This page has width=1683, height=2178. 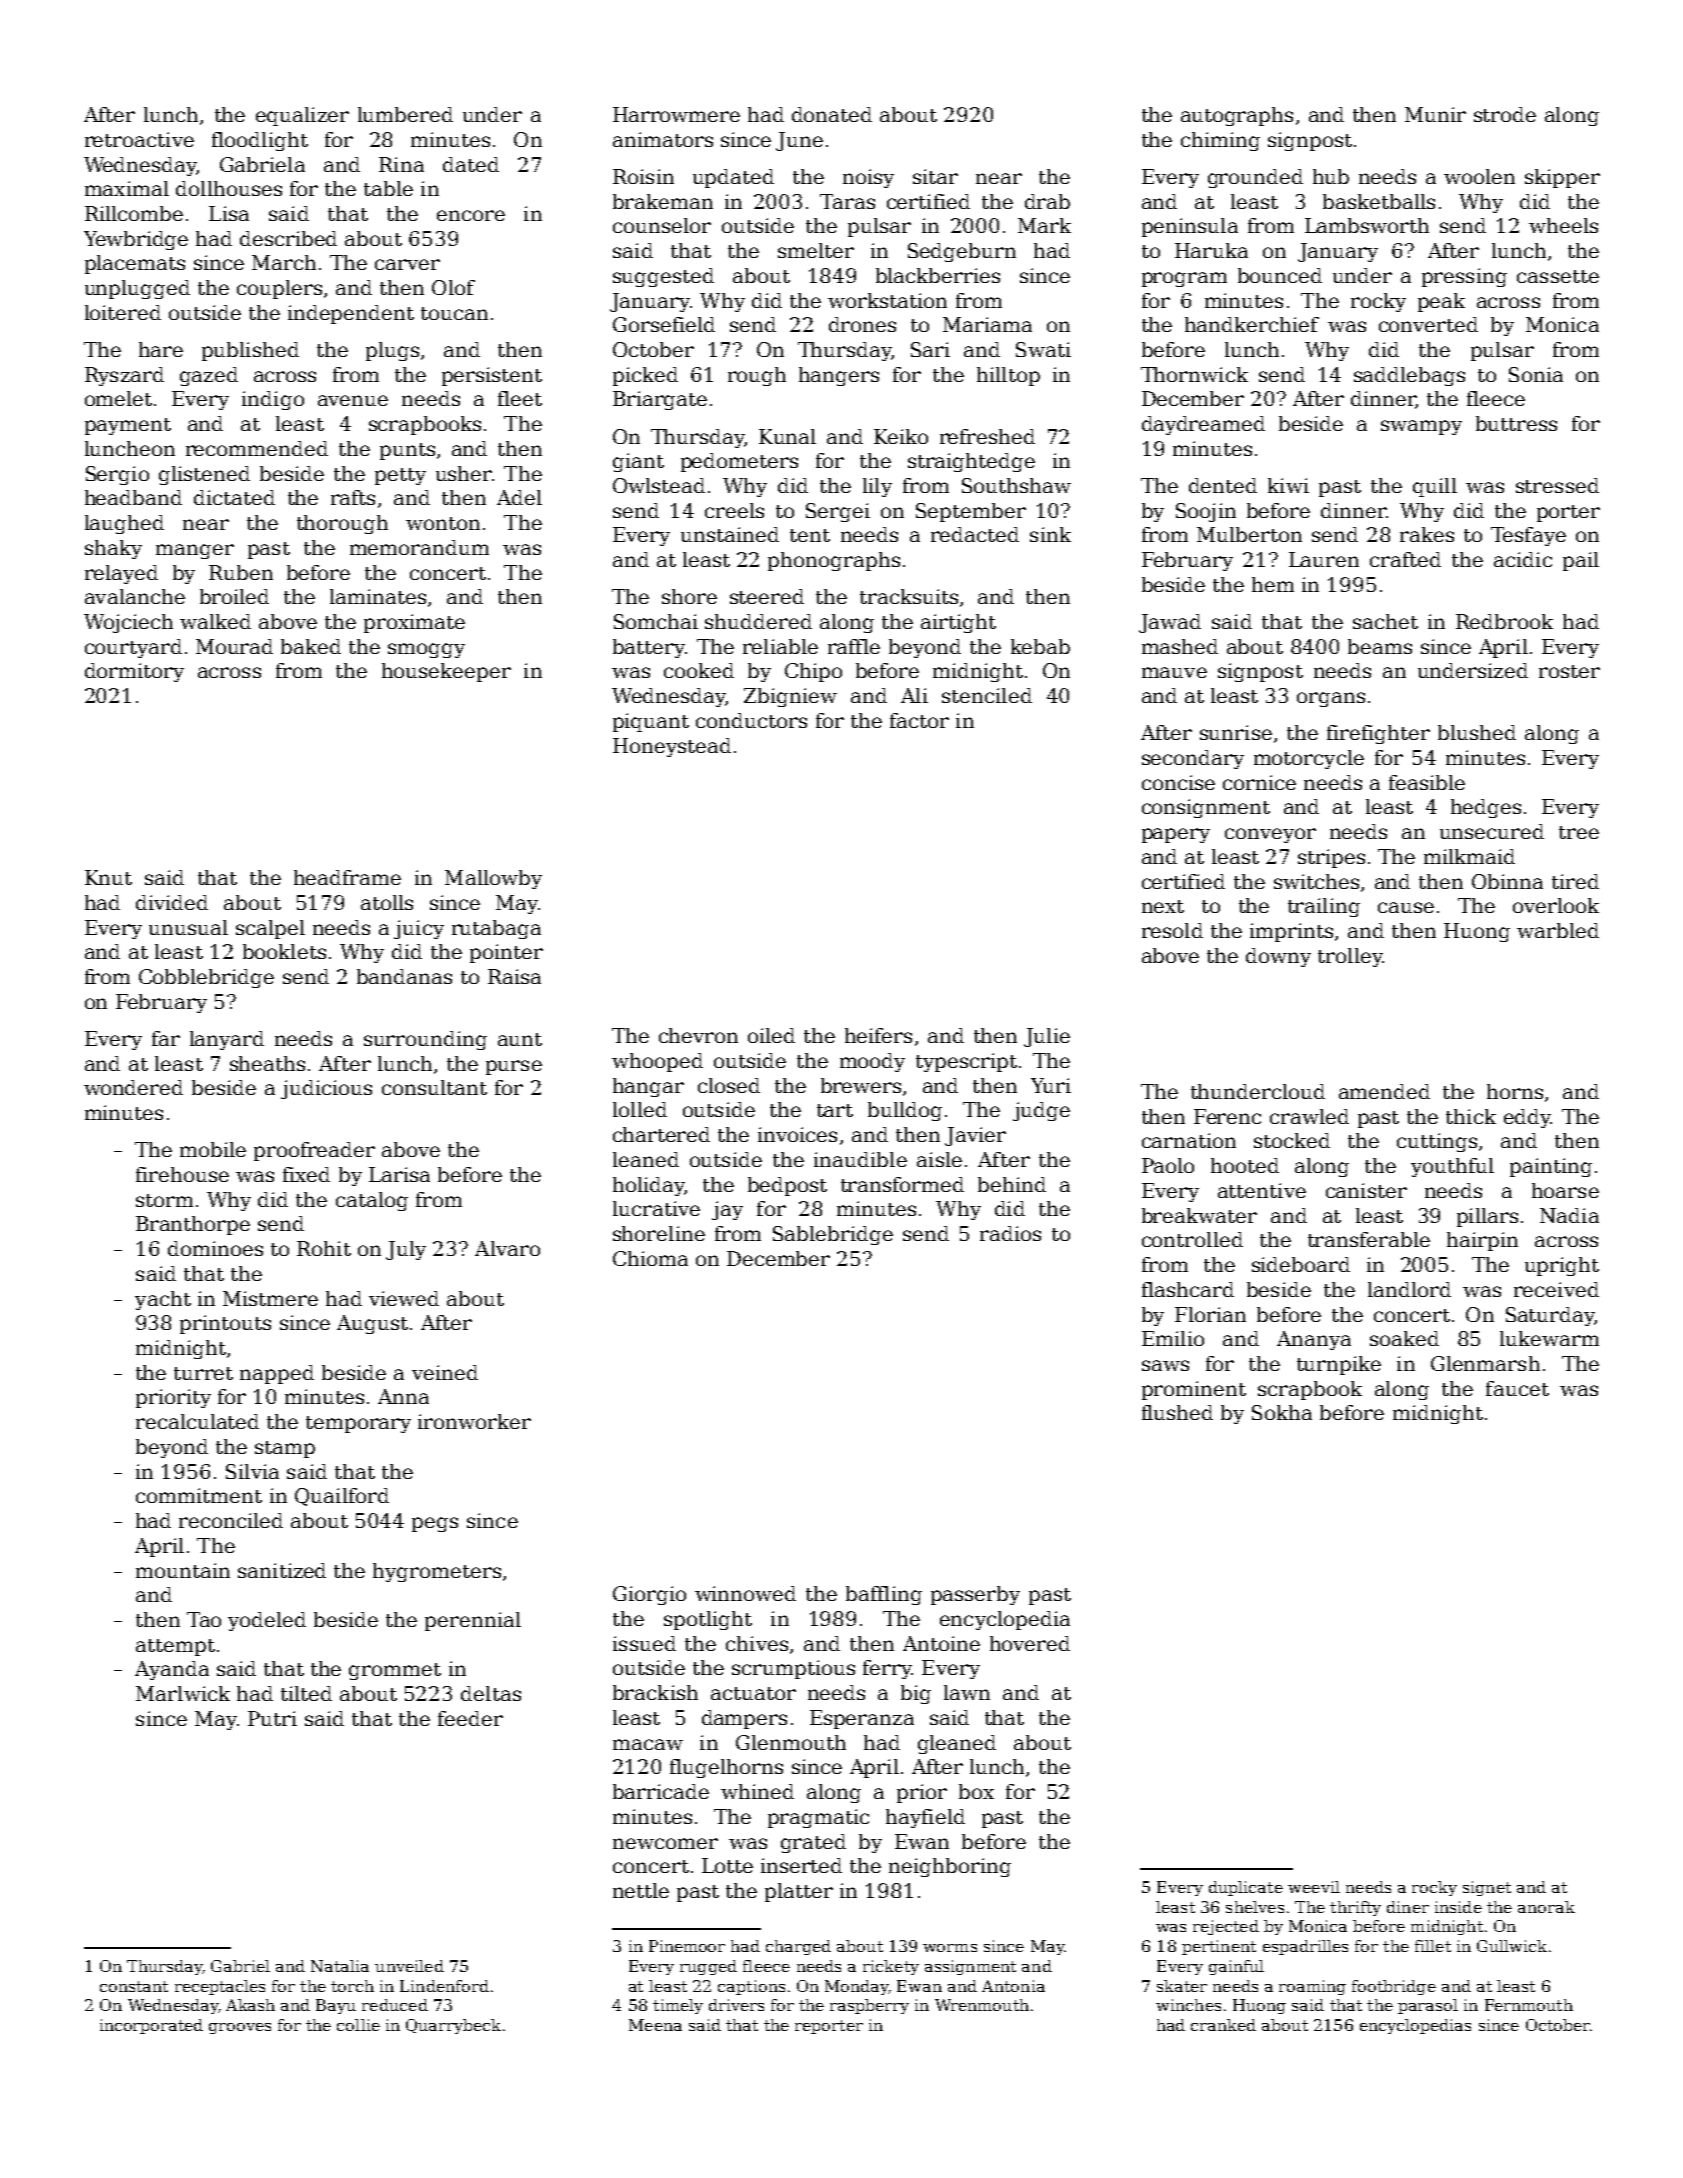 I want to click on Gorsefield, so click(x=664, y=324).
